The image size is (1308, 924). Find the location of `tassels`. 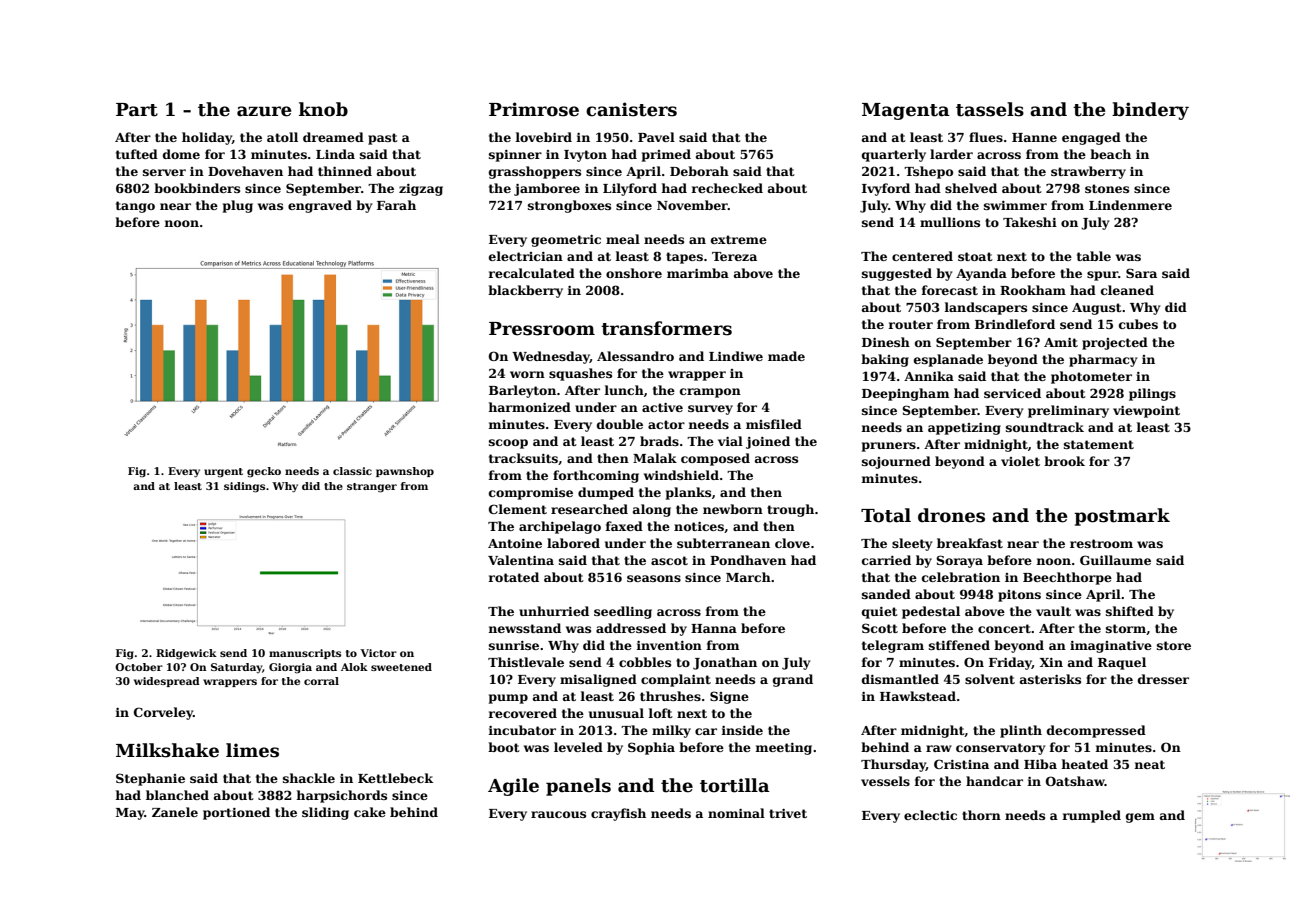

tassels is located at coordinates (990, 109).
